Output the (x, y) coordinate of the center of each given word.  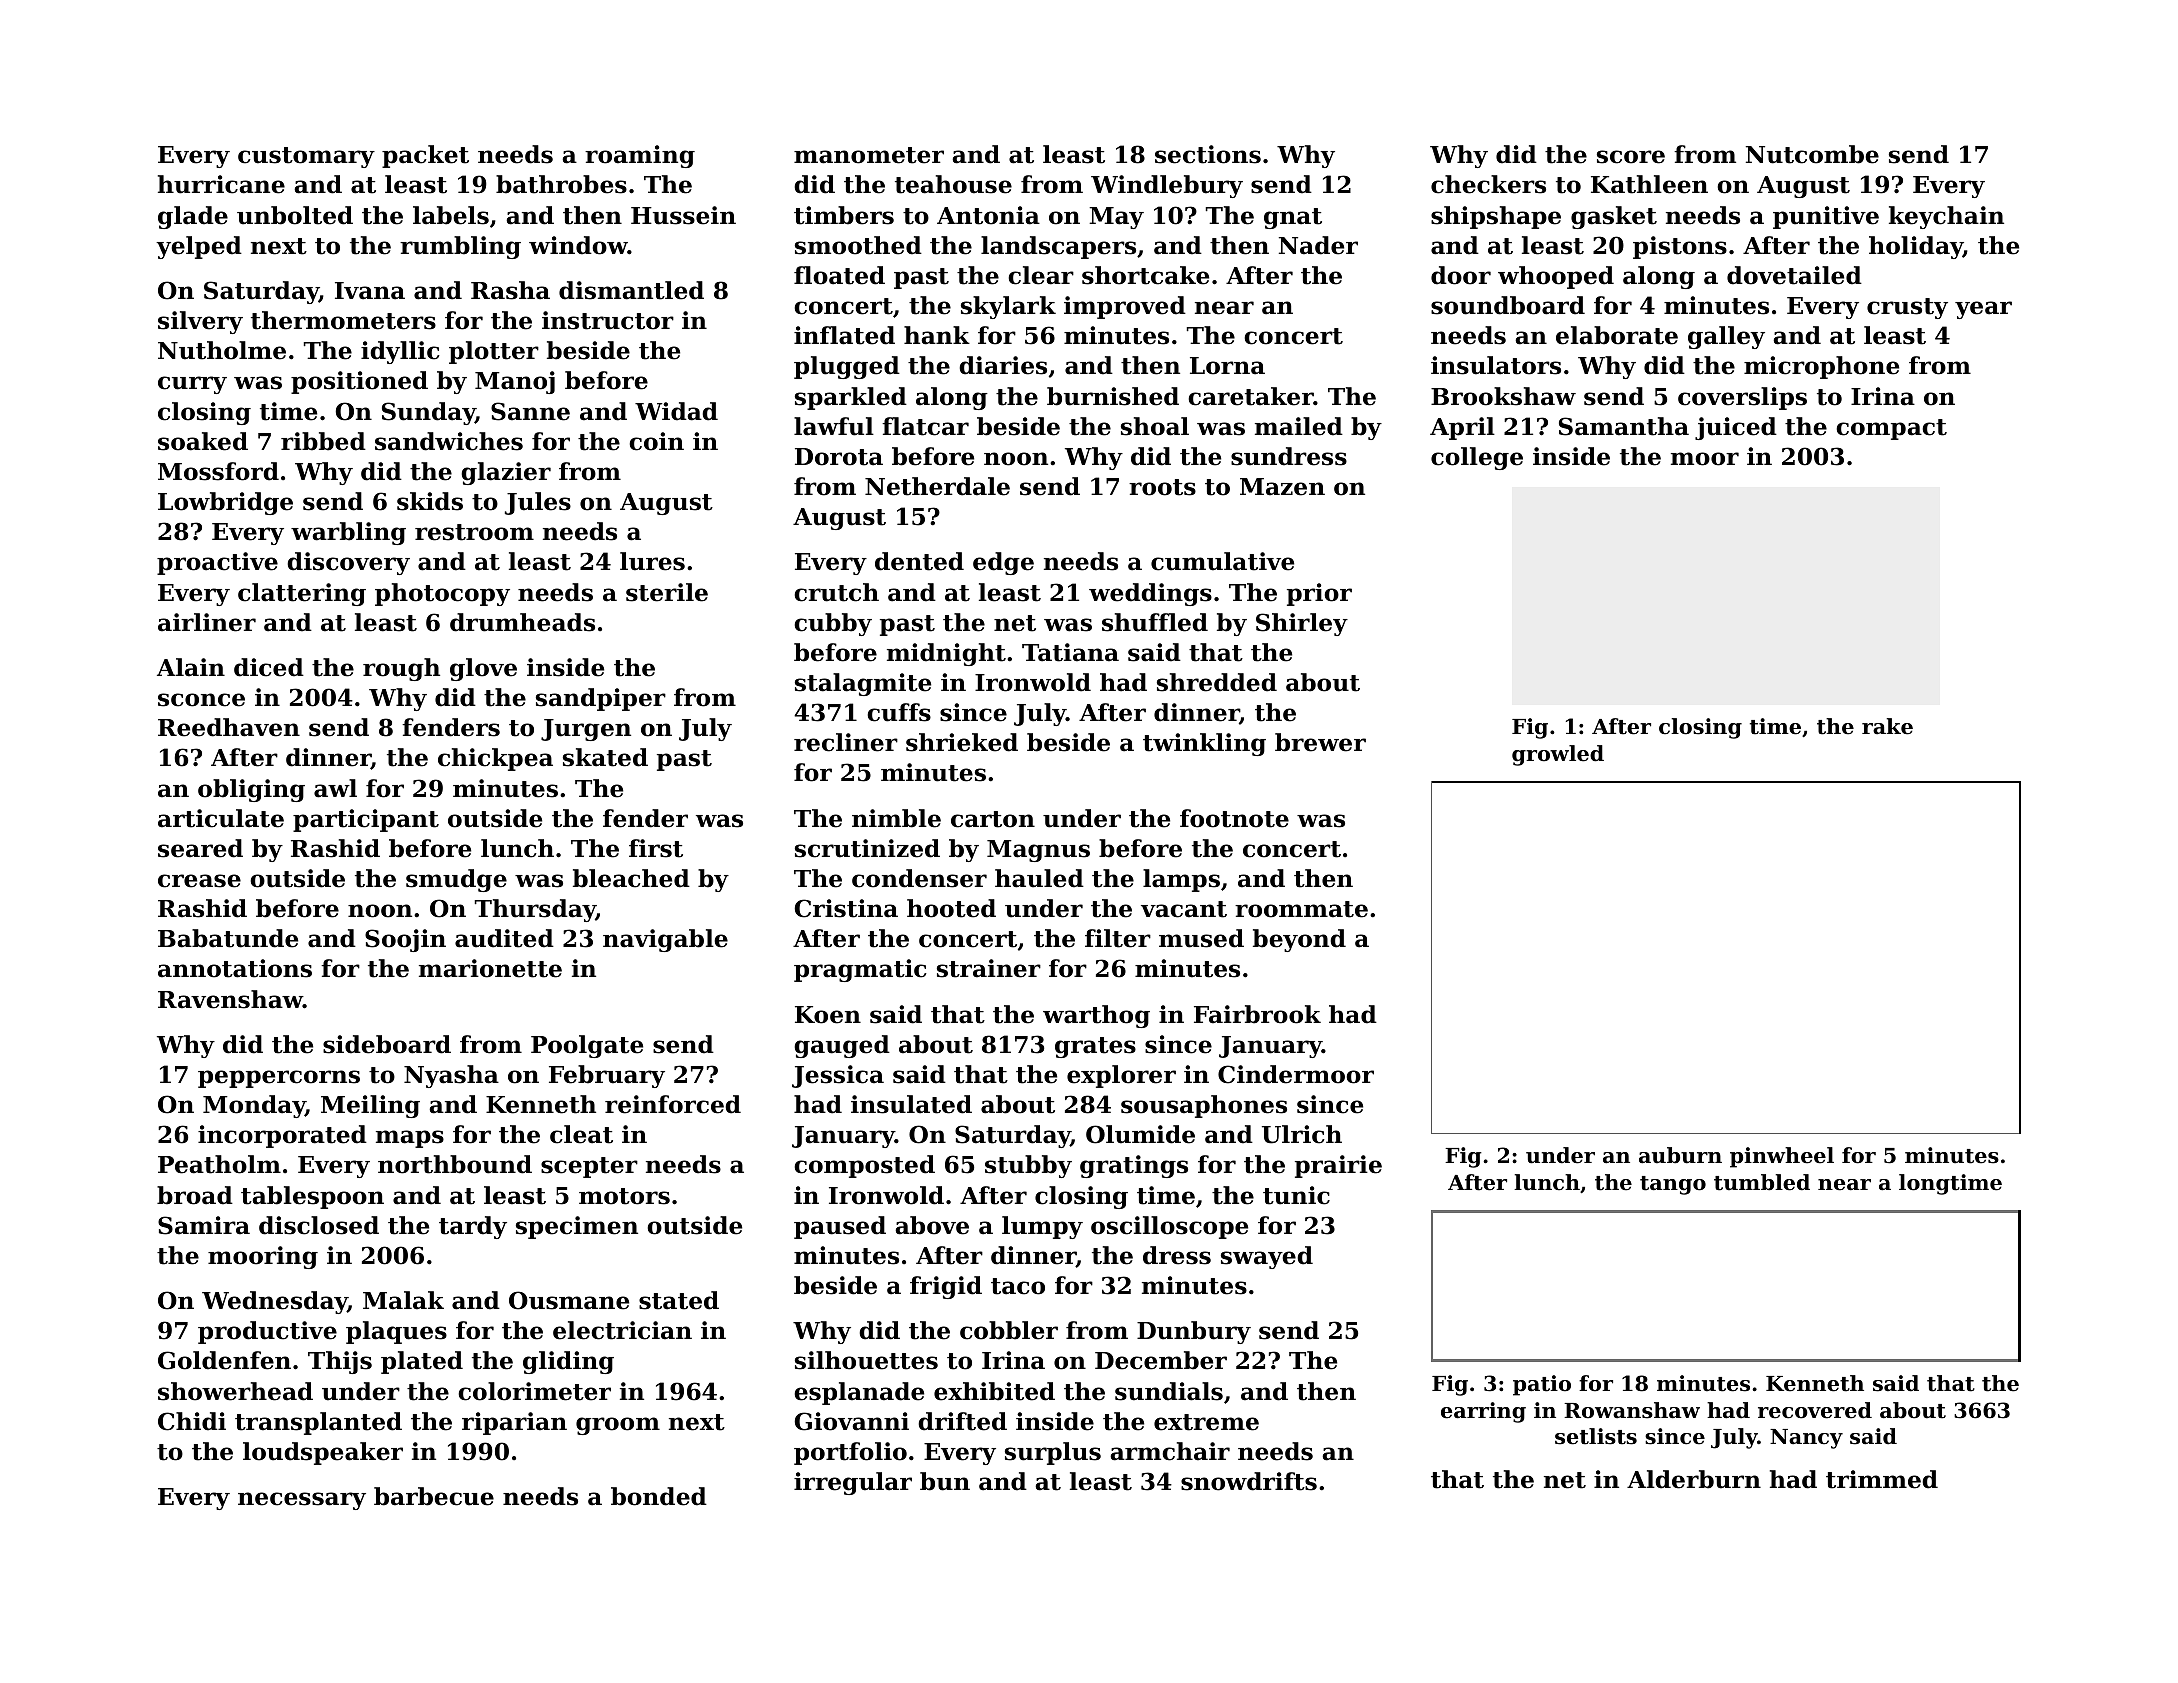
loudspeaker (323, 1453)
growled (1558, 755)
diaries (1003, 365)
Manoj (515, 382)
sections (1208, 154)
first (656, 848)
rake (1887, 726)
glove (483, 669)
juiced (1736, 428)
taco (1018, 1286)
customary (306, 157)
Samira (204, 1225)
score (1631, 157)
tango (1673, 1185)
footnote (1234, 818)
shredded (1217, 682)
